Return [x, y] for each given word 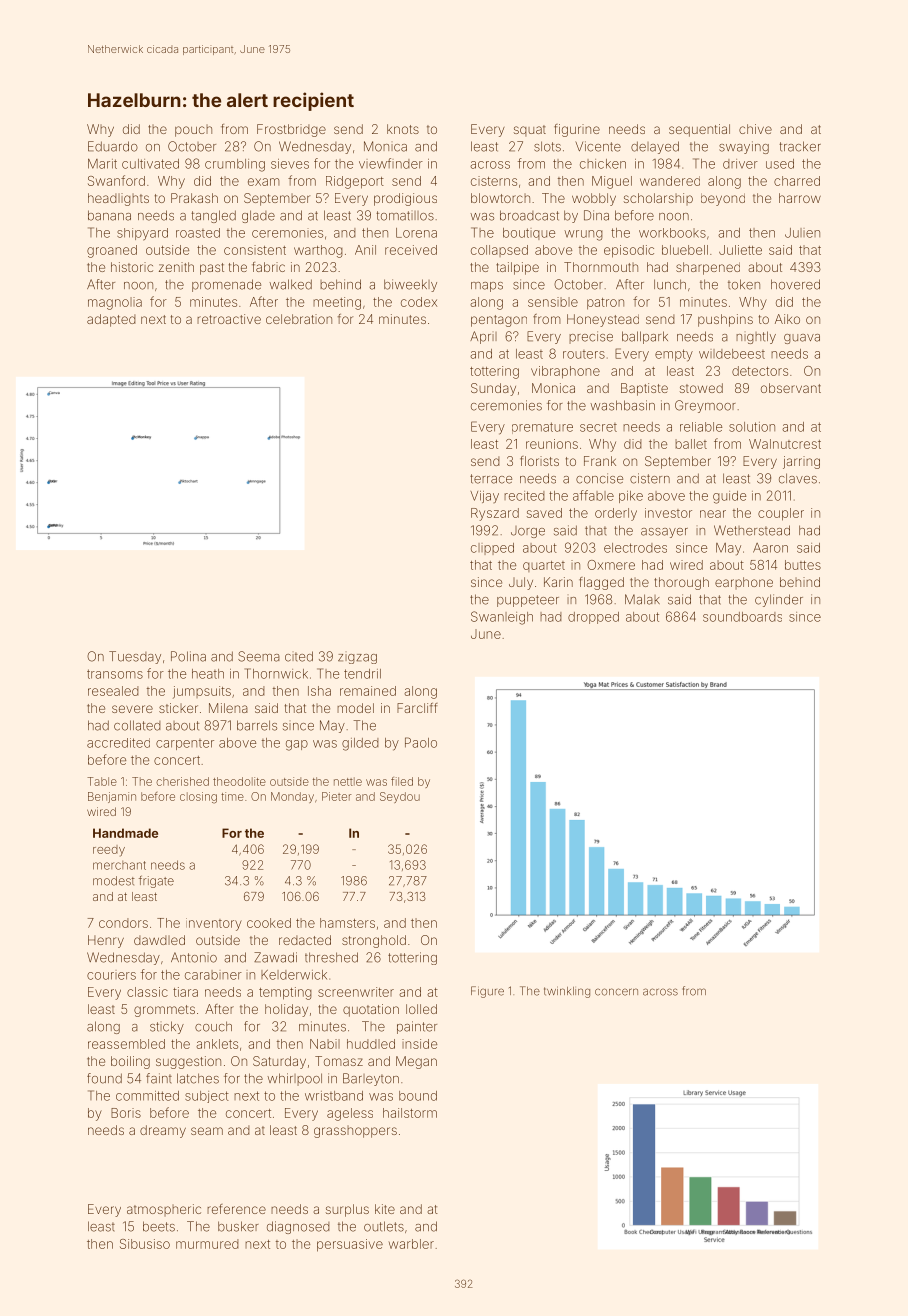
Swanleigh [502, 618]
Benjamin [112, 797]
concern [616, 992]
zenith [176, 267]
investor [668, 513]
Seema [259, 656]
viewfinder [391, 163]
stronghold [374, 941]
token [744, 284]
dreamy [163, 1131]
